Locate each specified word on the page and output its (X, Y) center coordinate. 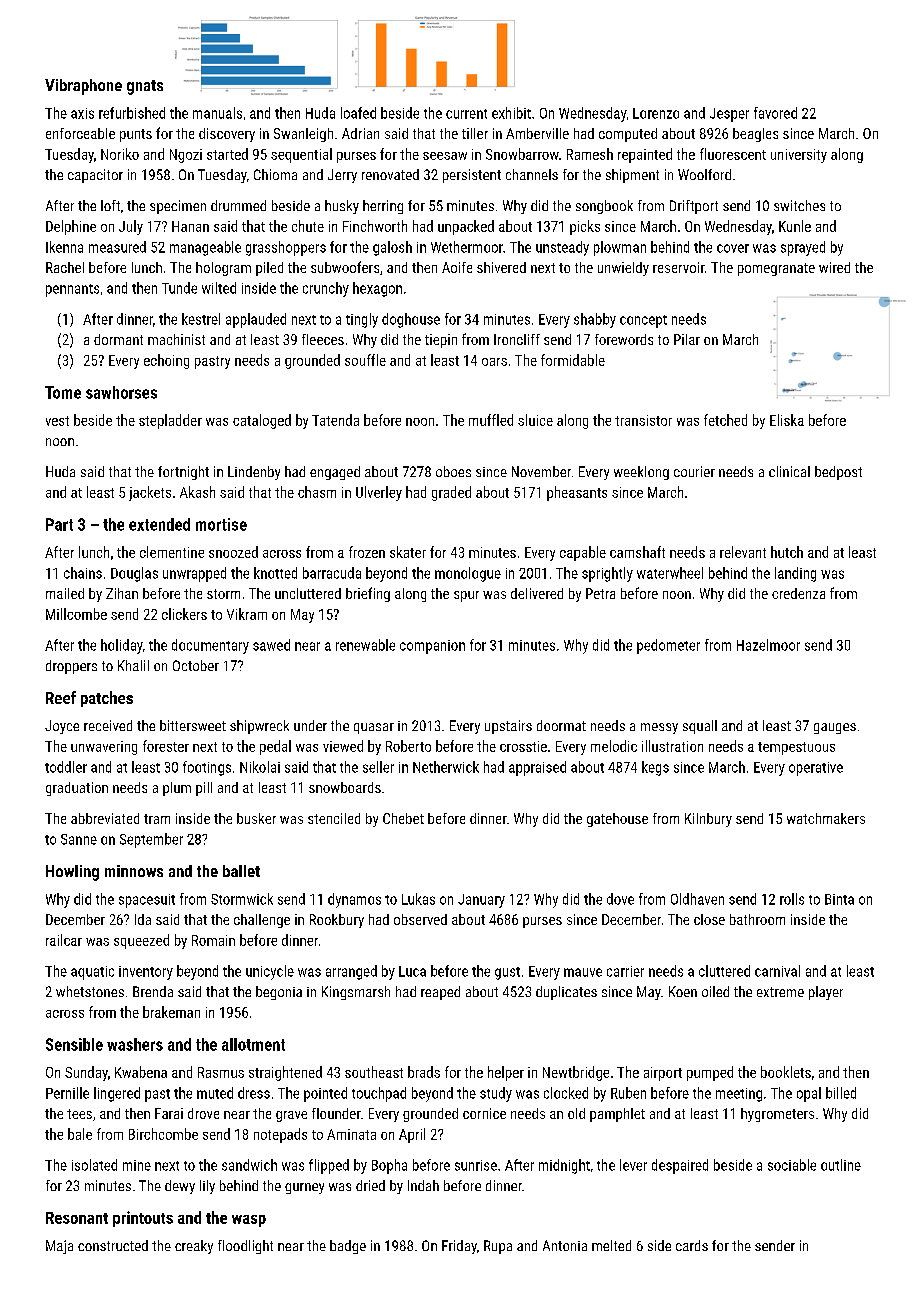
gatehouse (617, 820)
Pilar (687, 339)
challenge (262, 921)
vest (57, 421)
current (466, 114)
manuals (217, 113)
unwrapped (194, 574)
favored (775, 113)
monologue (468, 574)
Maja (59, 1247)
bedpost (838, 473)
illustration (672, 746)
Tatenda (335, 420)
